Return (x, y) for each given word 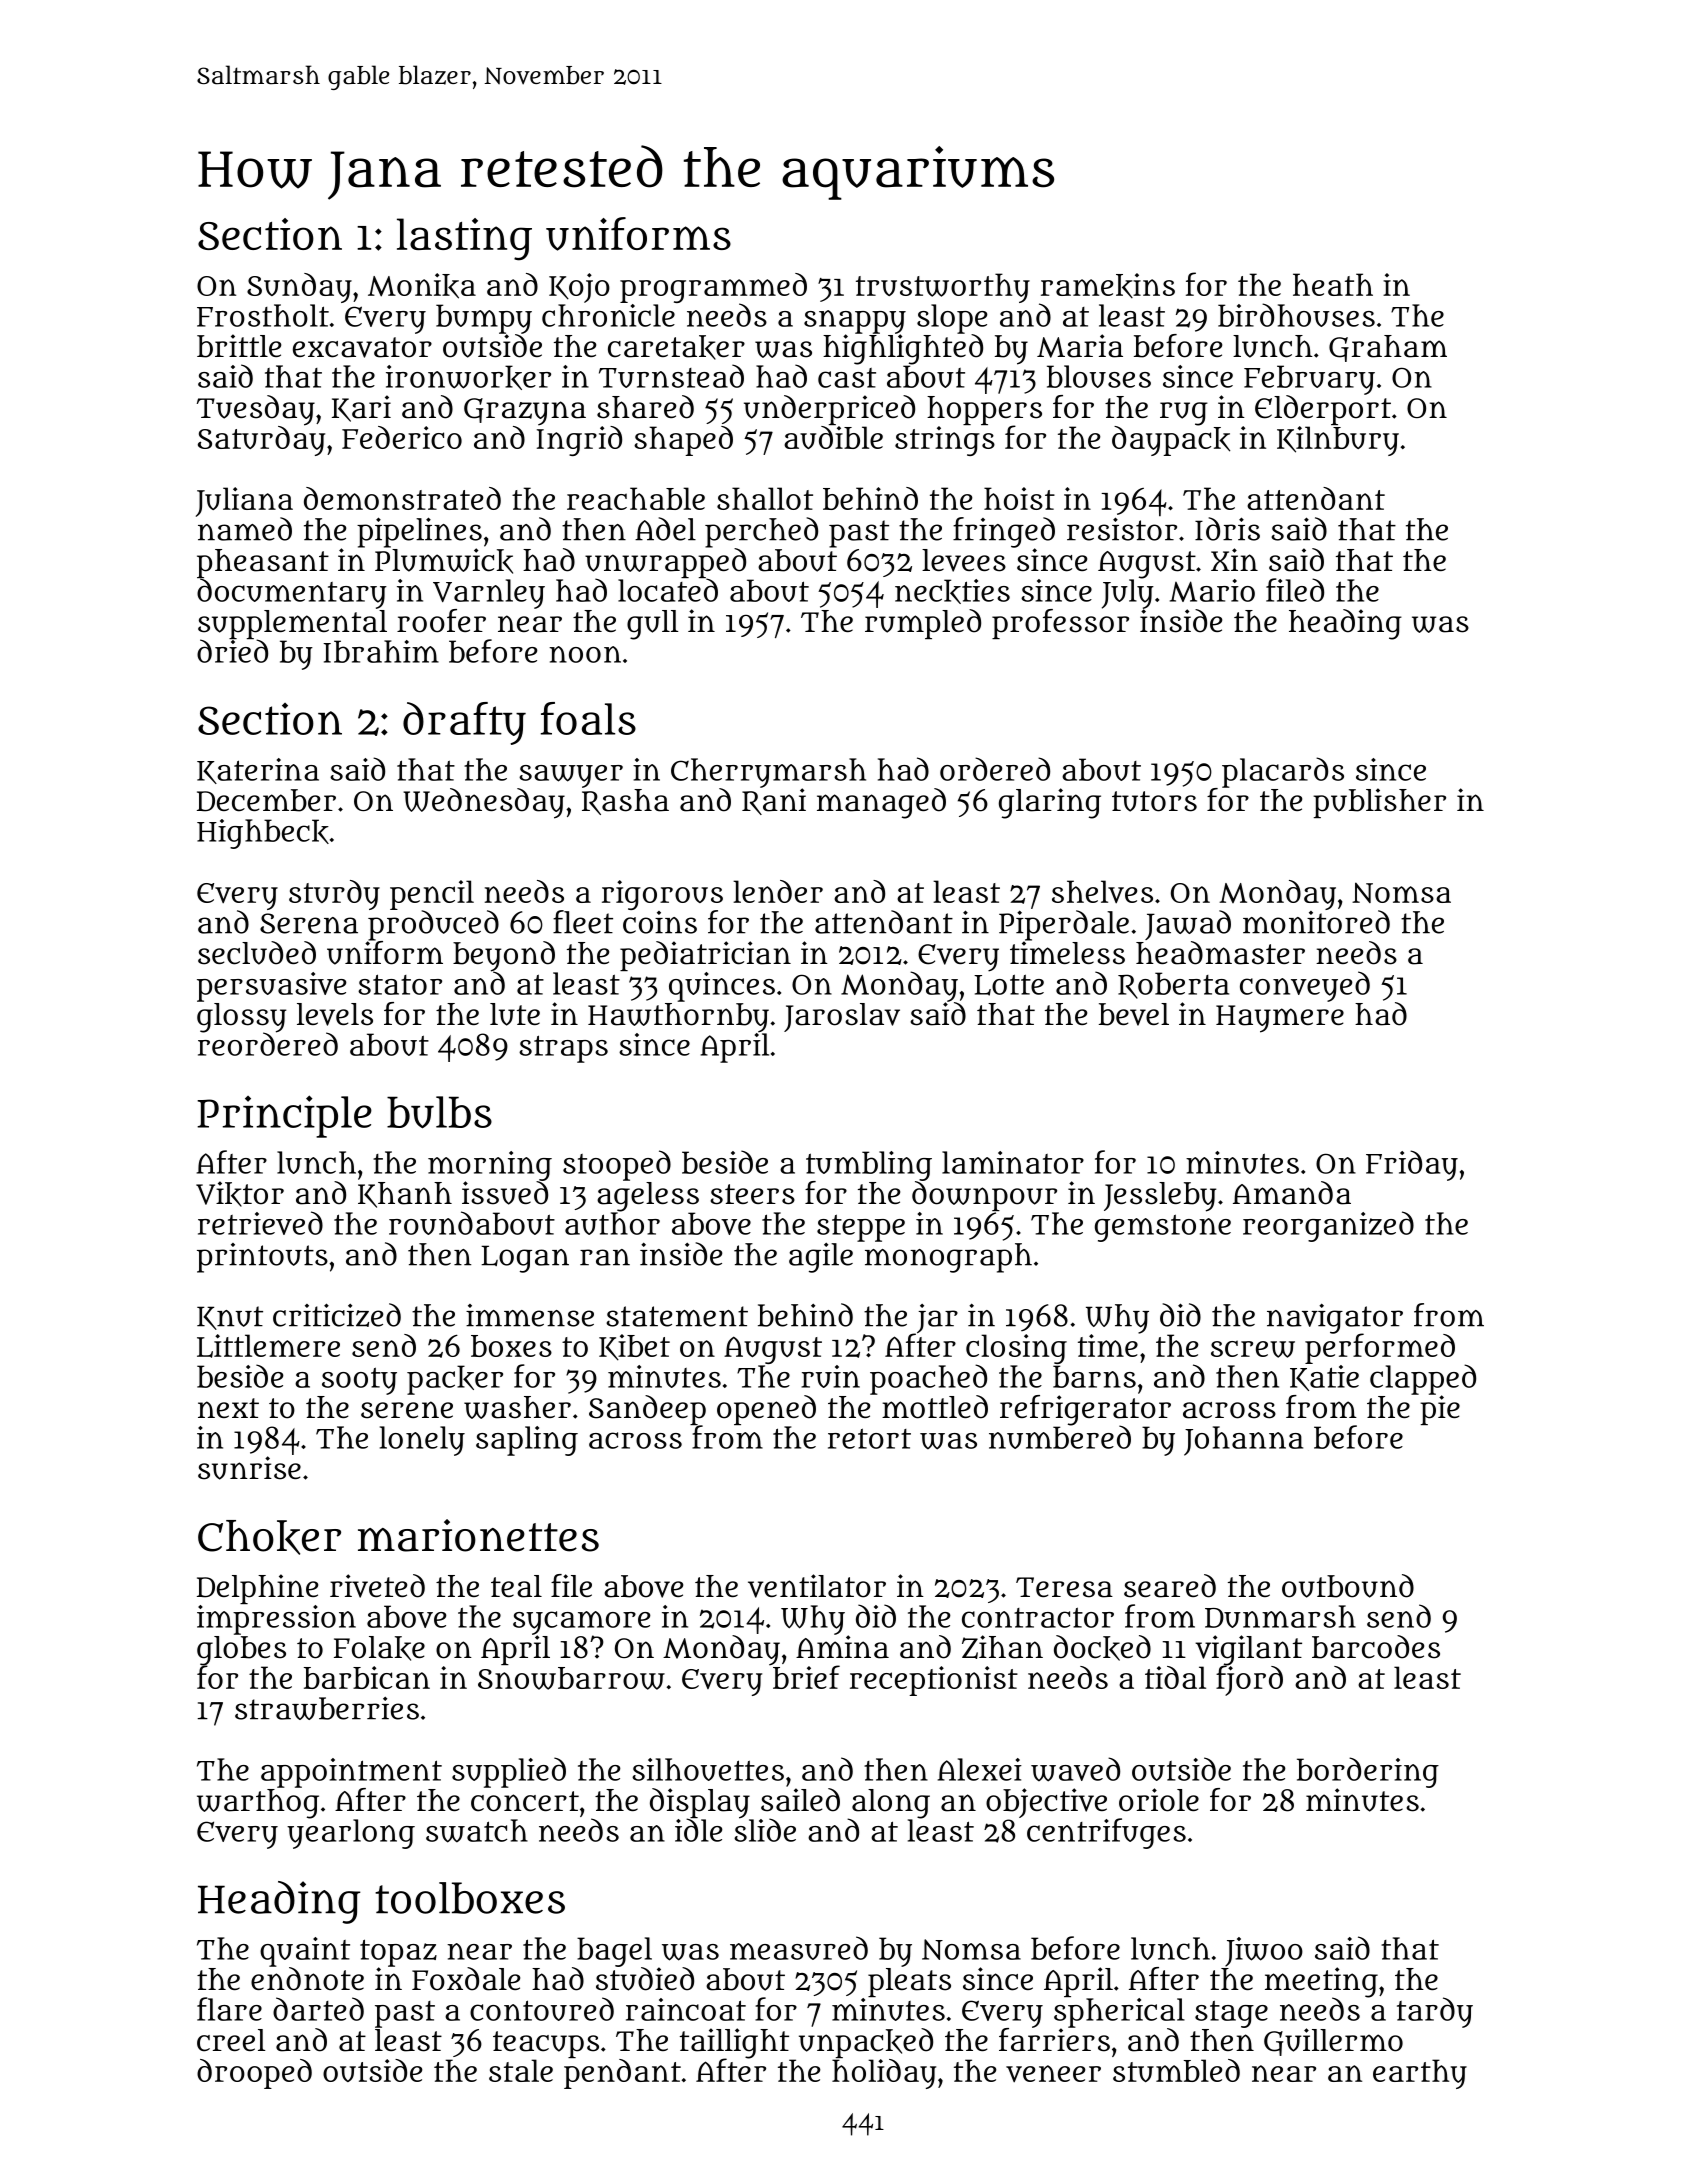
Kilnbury (1338, 441)
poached (928, 1379)
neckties (952, 591)
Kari (361, 408)
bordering (1368, 1772)
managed (881, 803)
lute (515, 1014)
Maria (1080, 346)
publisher (1379, 803)
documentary (292, 593)
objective (1046, 1803)
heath (1333, 284)
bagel (614, 1952)
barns (1094, 1376)
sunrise (249, 1468)
